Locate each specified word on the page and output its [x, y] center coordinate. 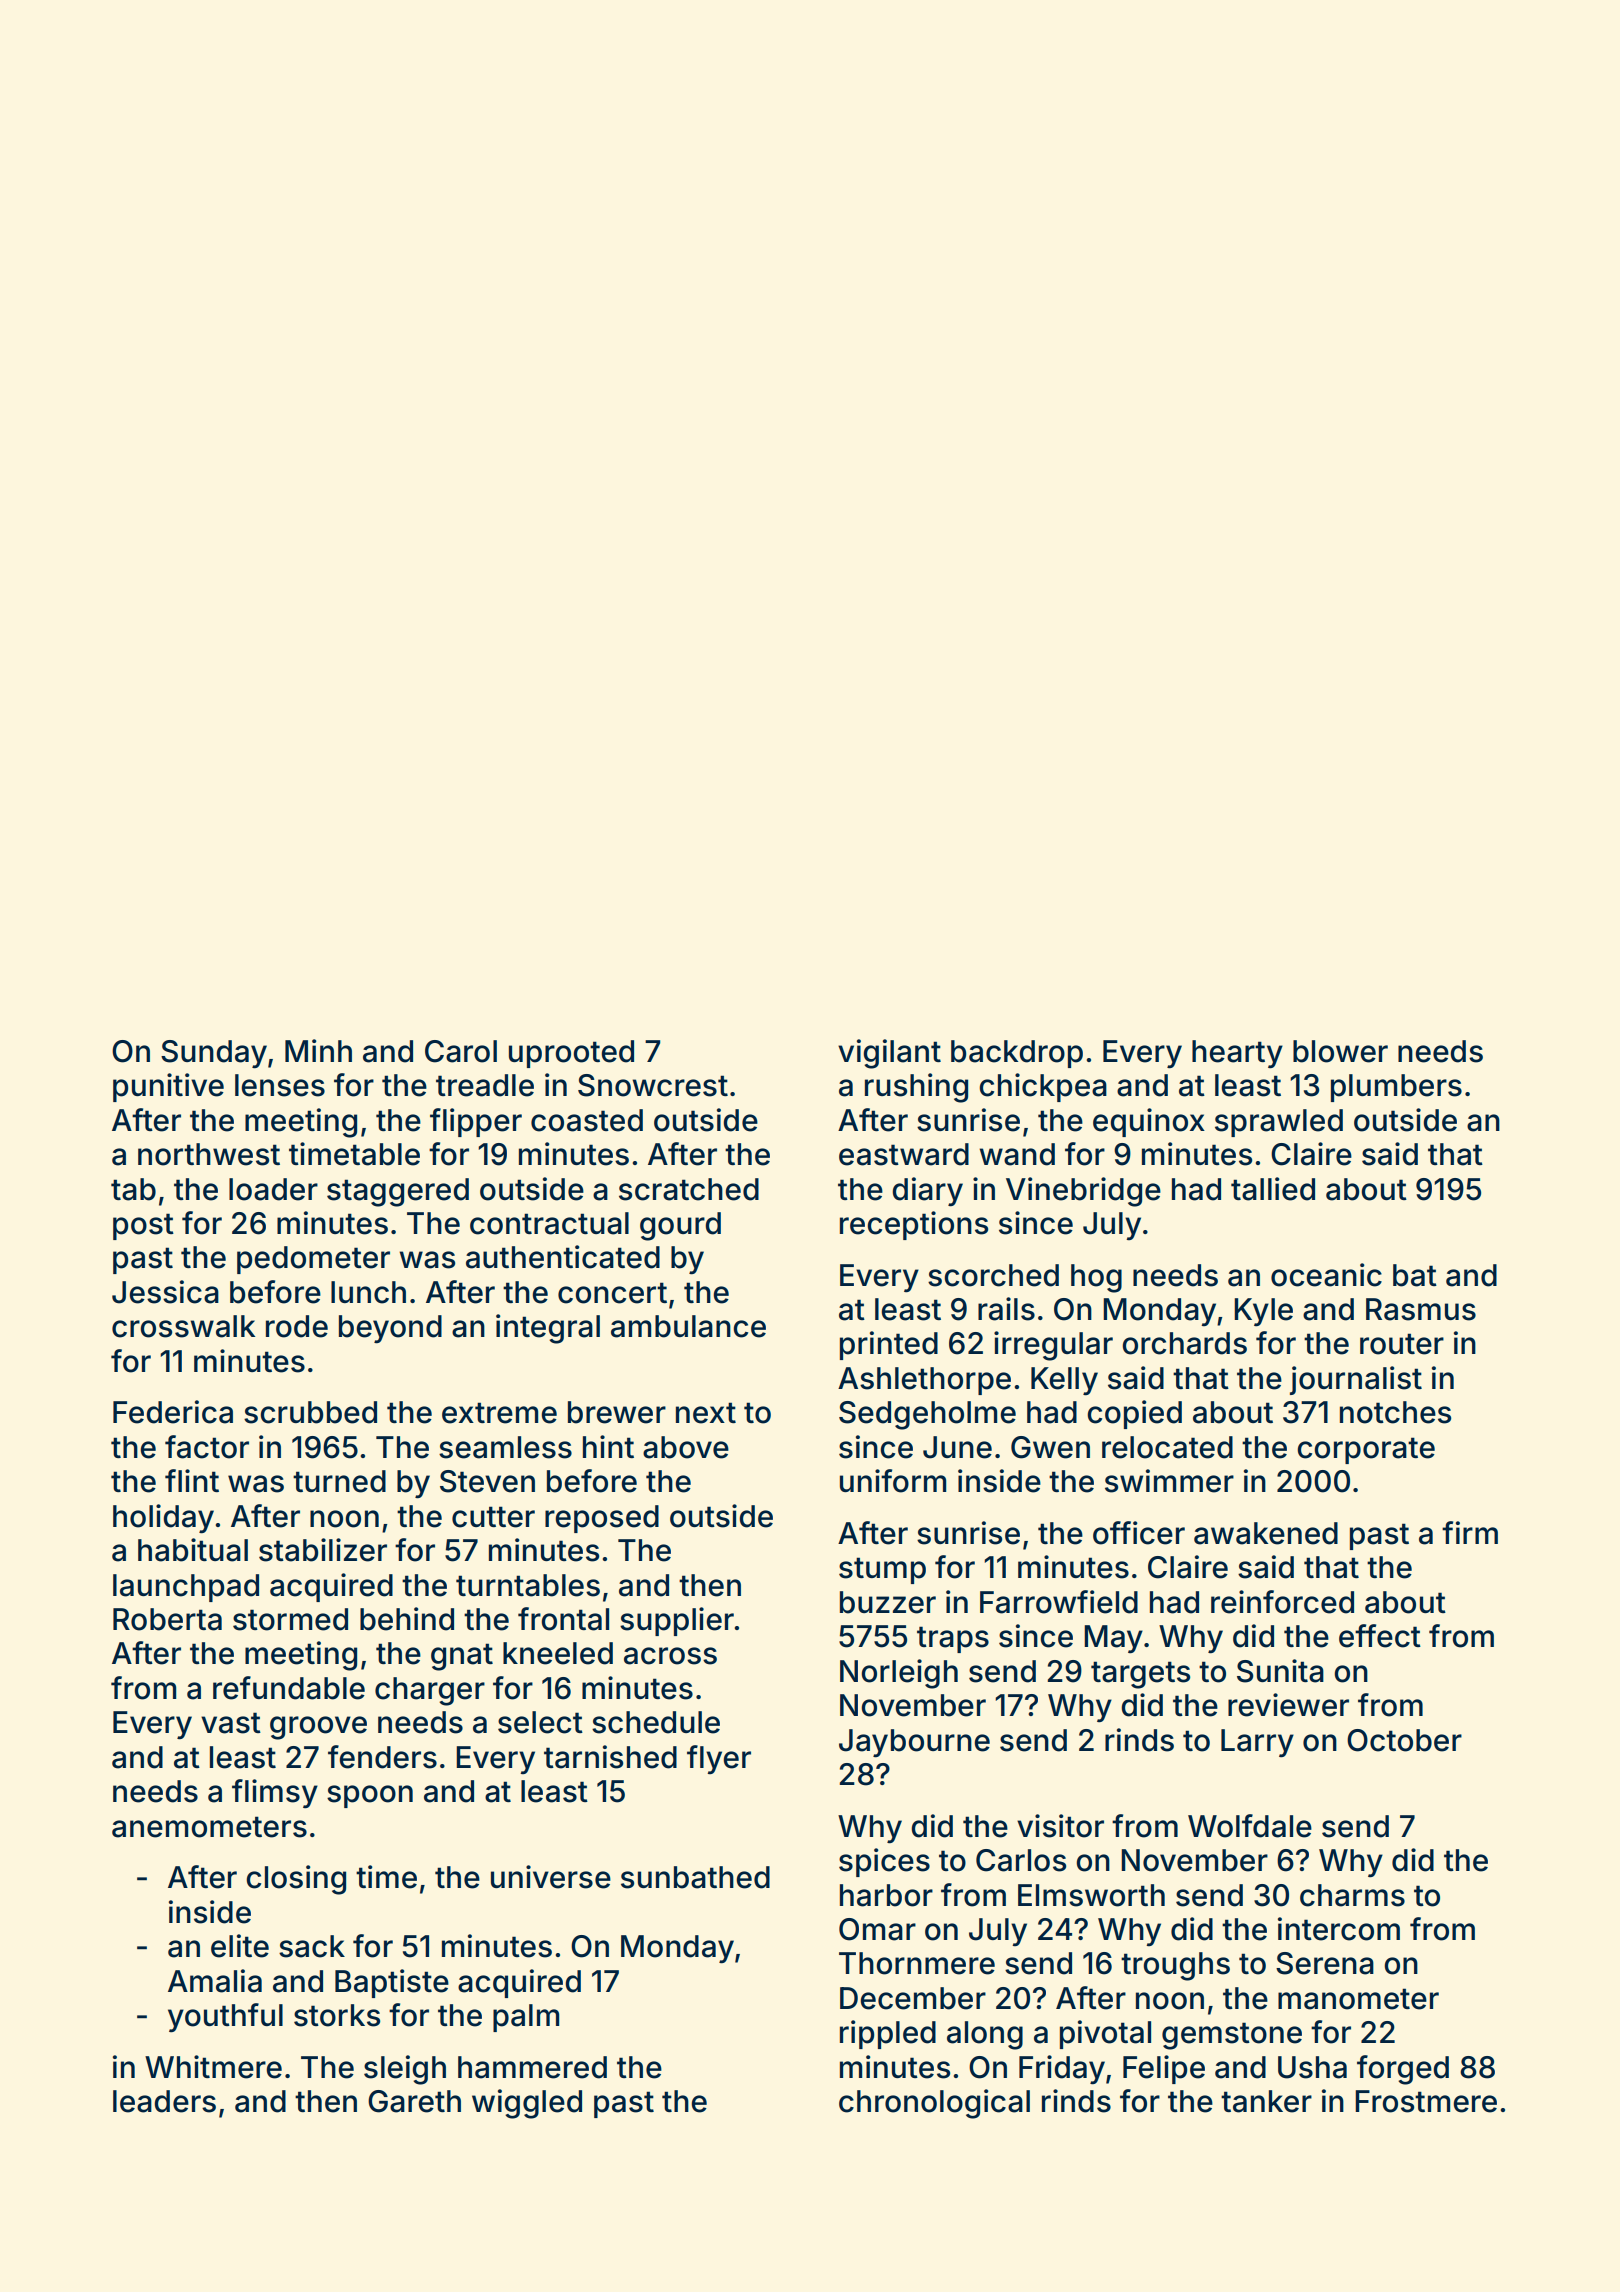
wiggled [527, 2104]
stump [882, 1570]
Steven [487, 1481]
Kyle [1264, 1312]
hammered [532, 2067]
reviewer [1288, 1705]
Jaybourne [914, 1743]
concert [612, 1293]
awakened [1266, 1533]
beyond [390, 1329]
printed [889, 1345]
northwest [209, 1154]
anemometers [209, 1827]
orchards [1185, 1343]
